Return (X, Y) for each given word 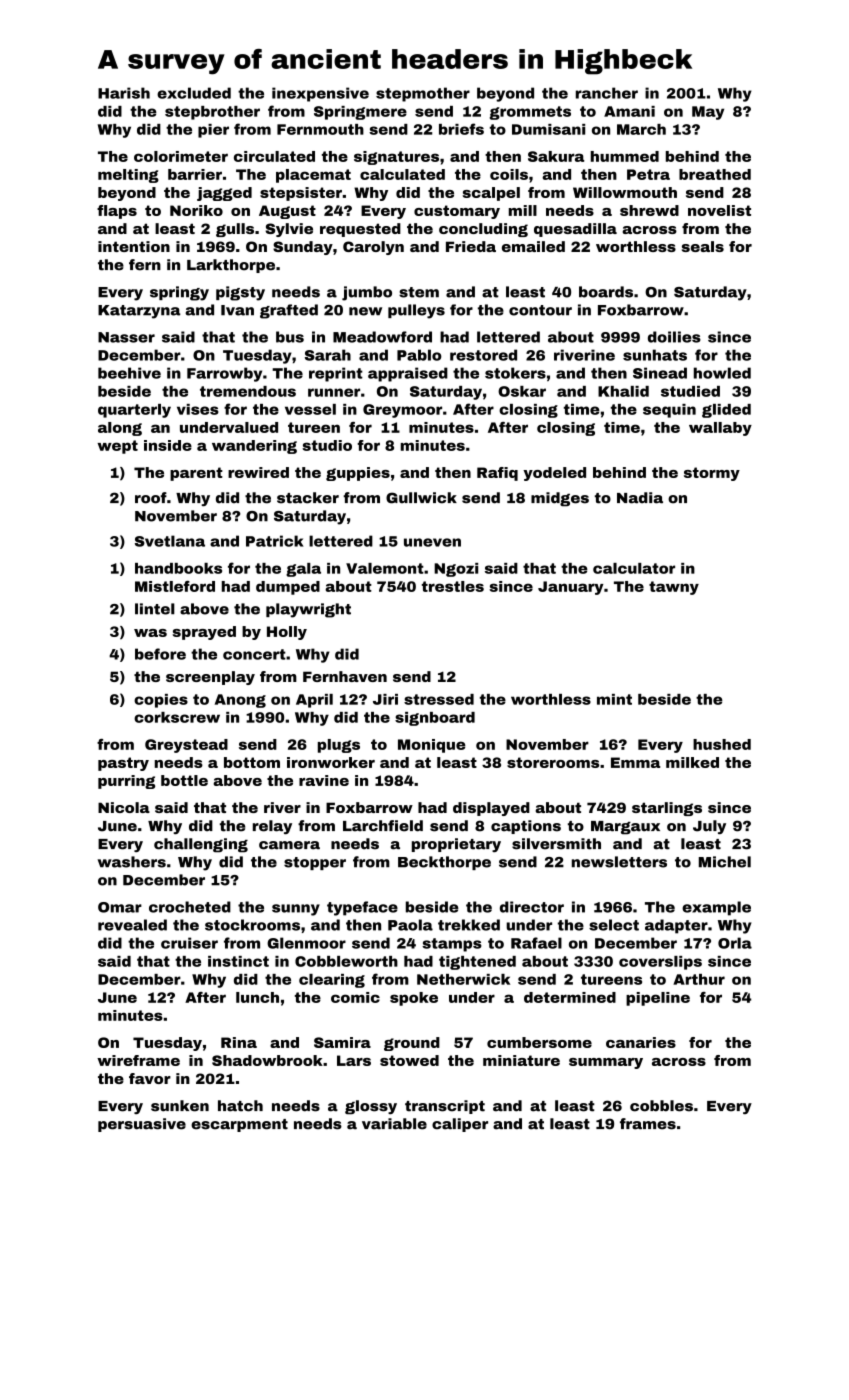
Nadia (640, 498)
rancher (607, 93)
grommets (530, 113)
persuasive (142, 1125)
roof (151, 498)
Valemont (385, 568)
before (160, 654)
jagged (224, 194)
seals (703, 246)
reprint (336, 374)
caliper (460, 1125)
